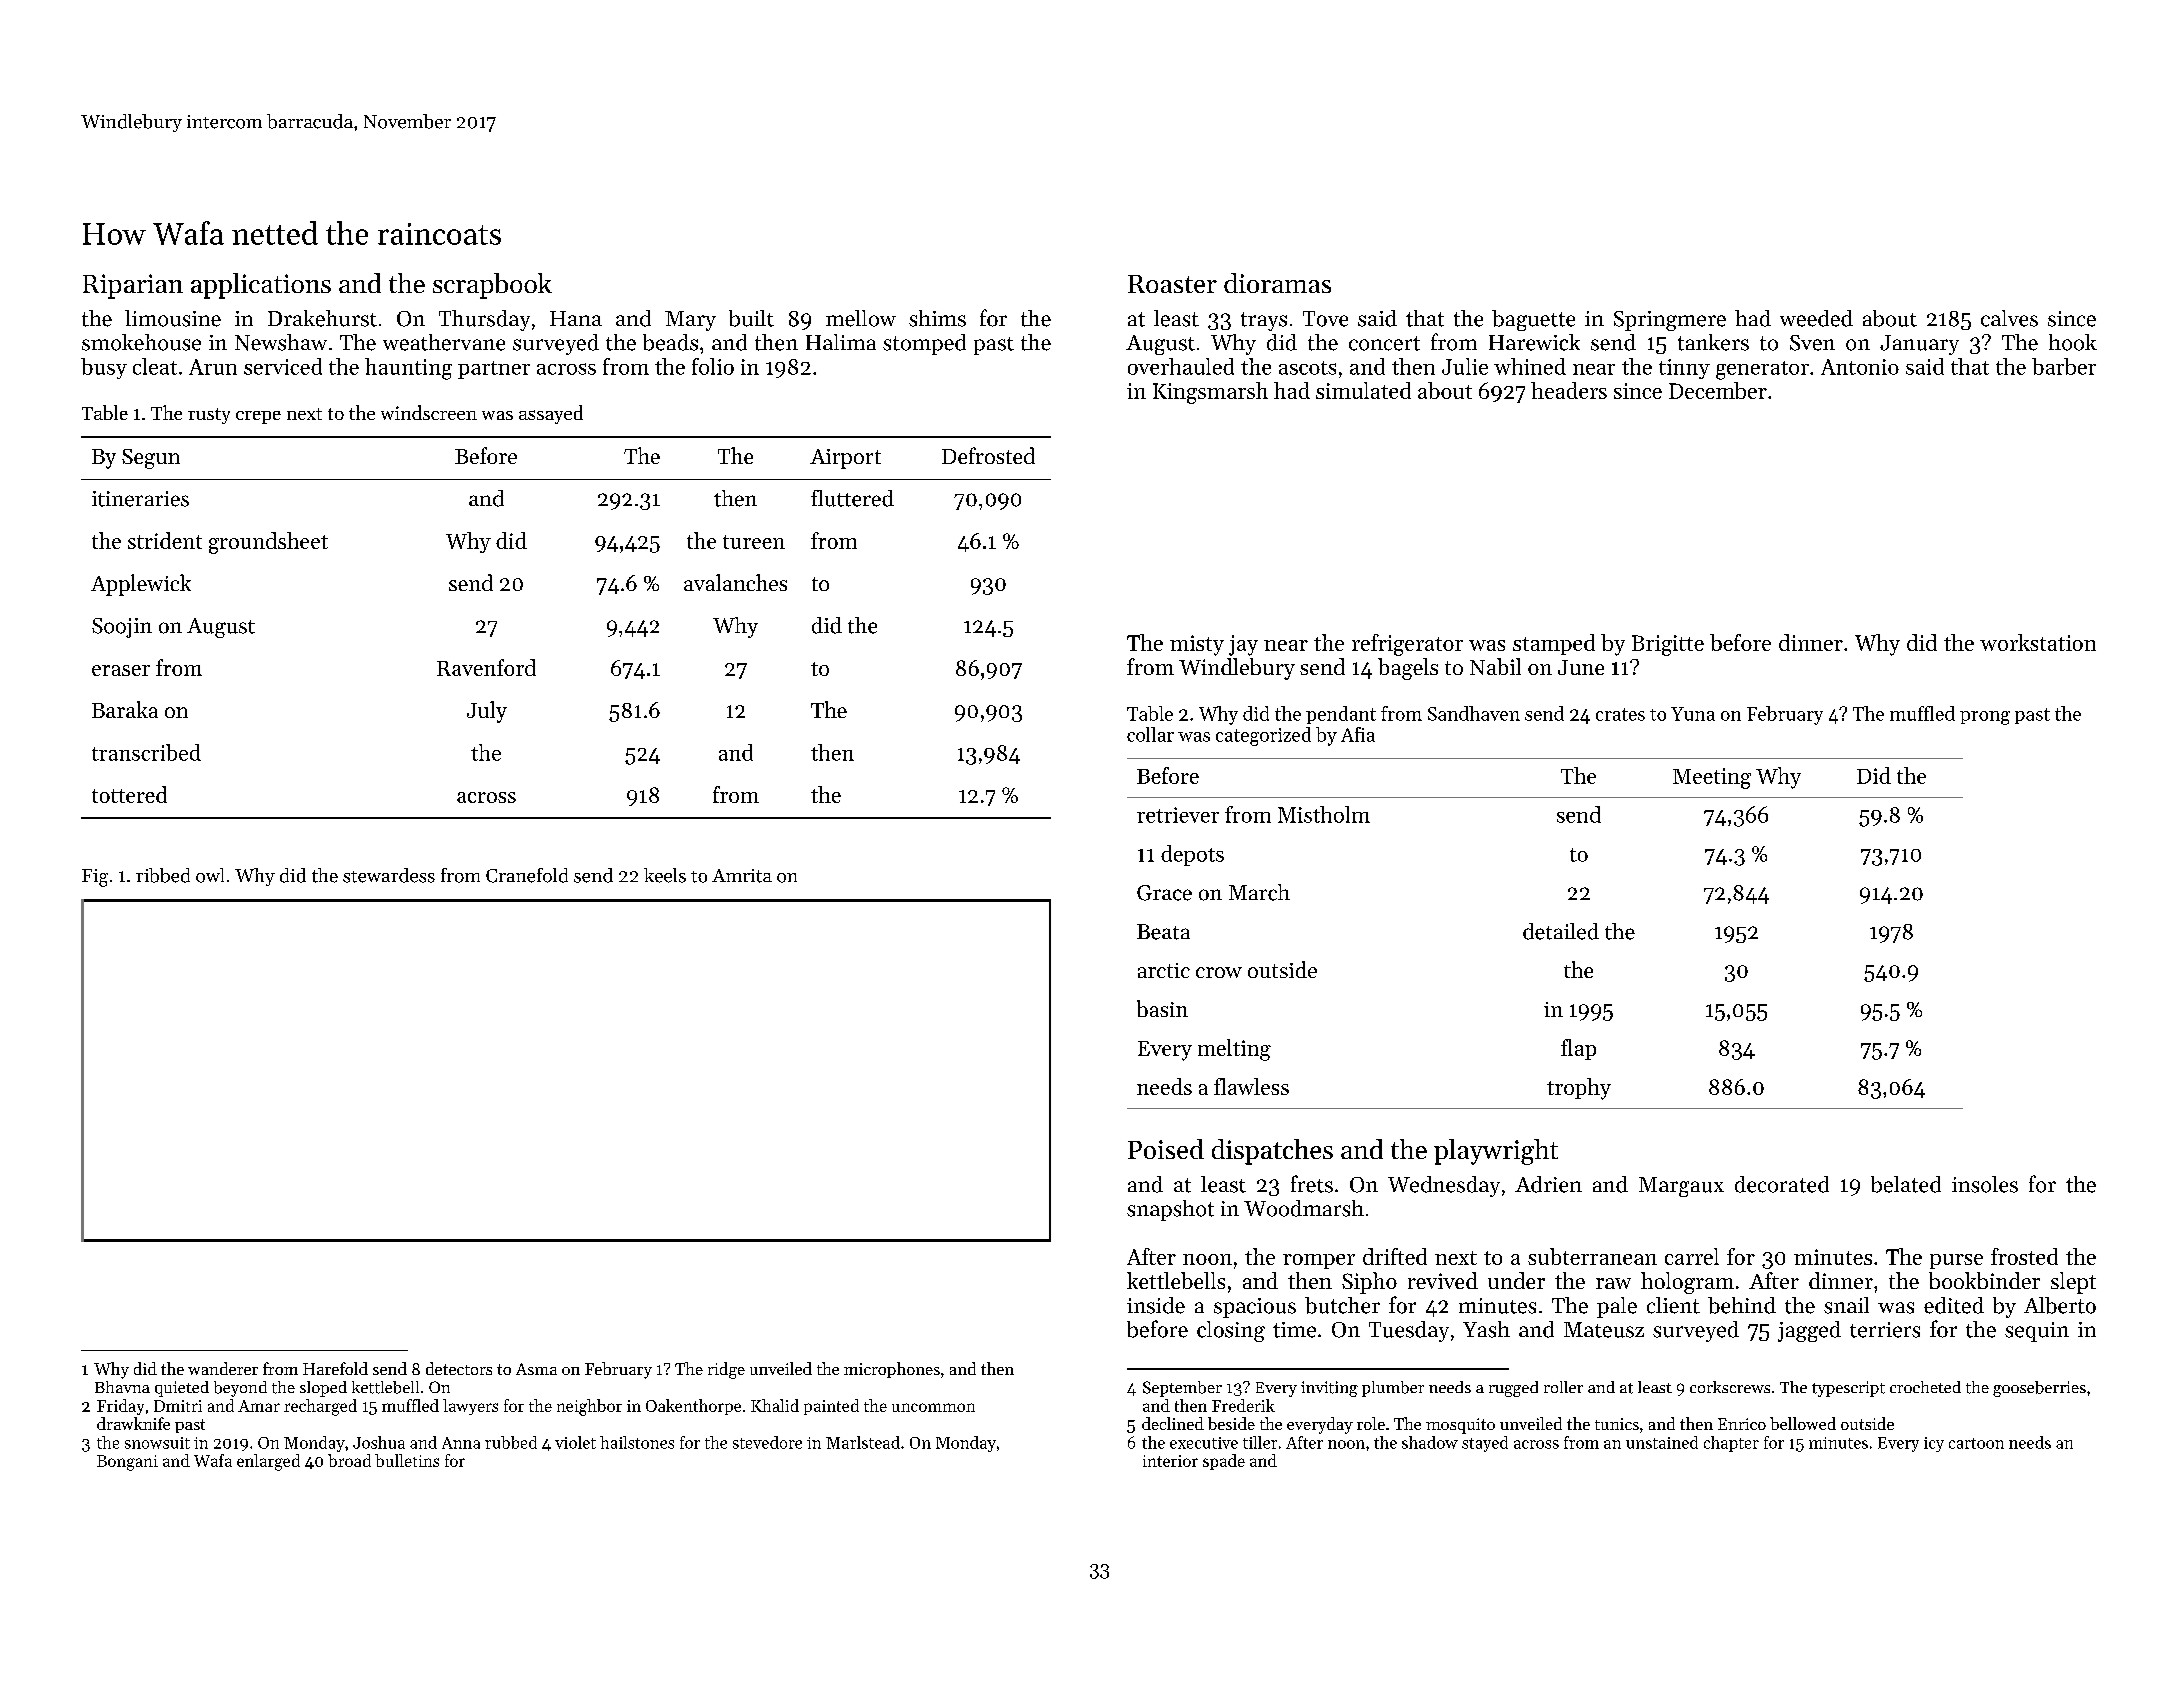 This screenshot has width=2178, height=1683. What do you see at coordinates (742, 876) in the screenshot?
I see `Amrita` at bounding box center [742, 876].
